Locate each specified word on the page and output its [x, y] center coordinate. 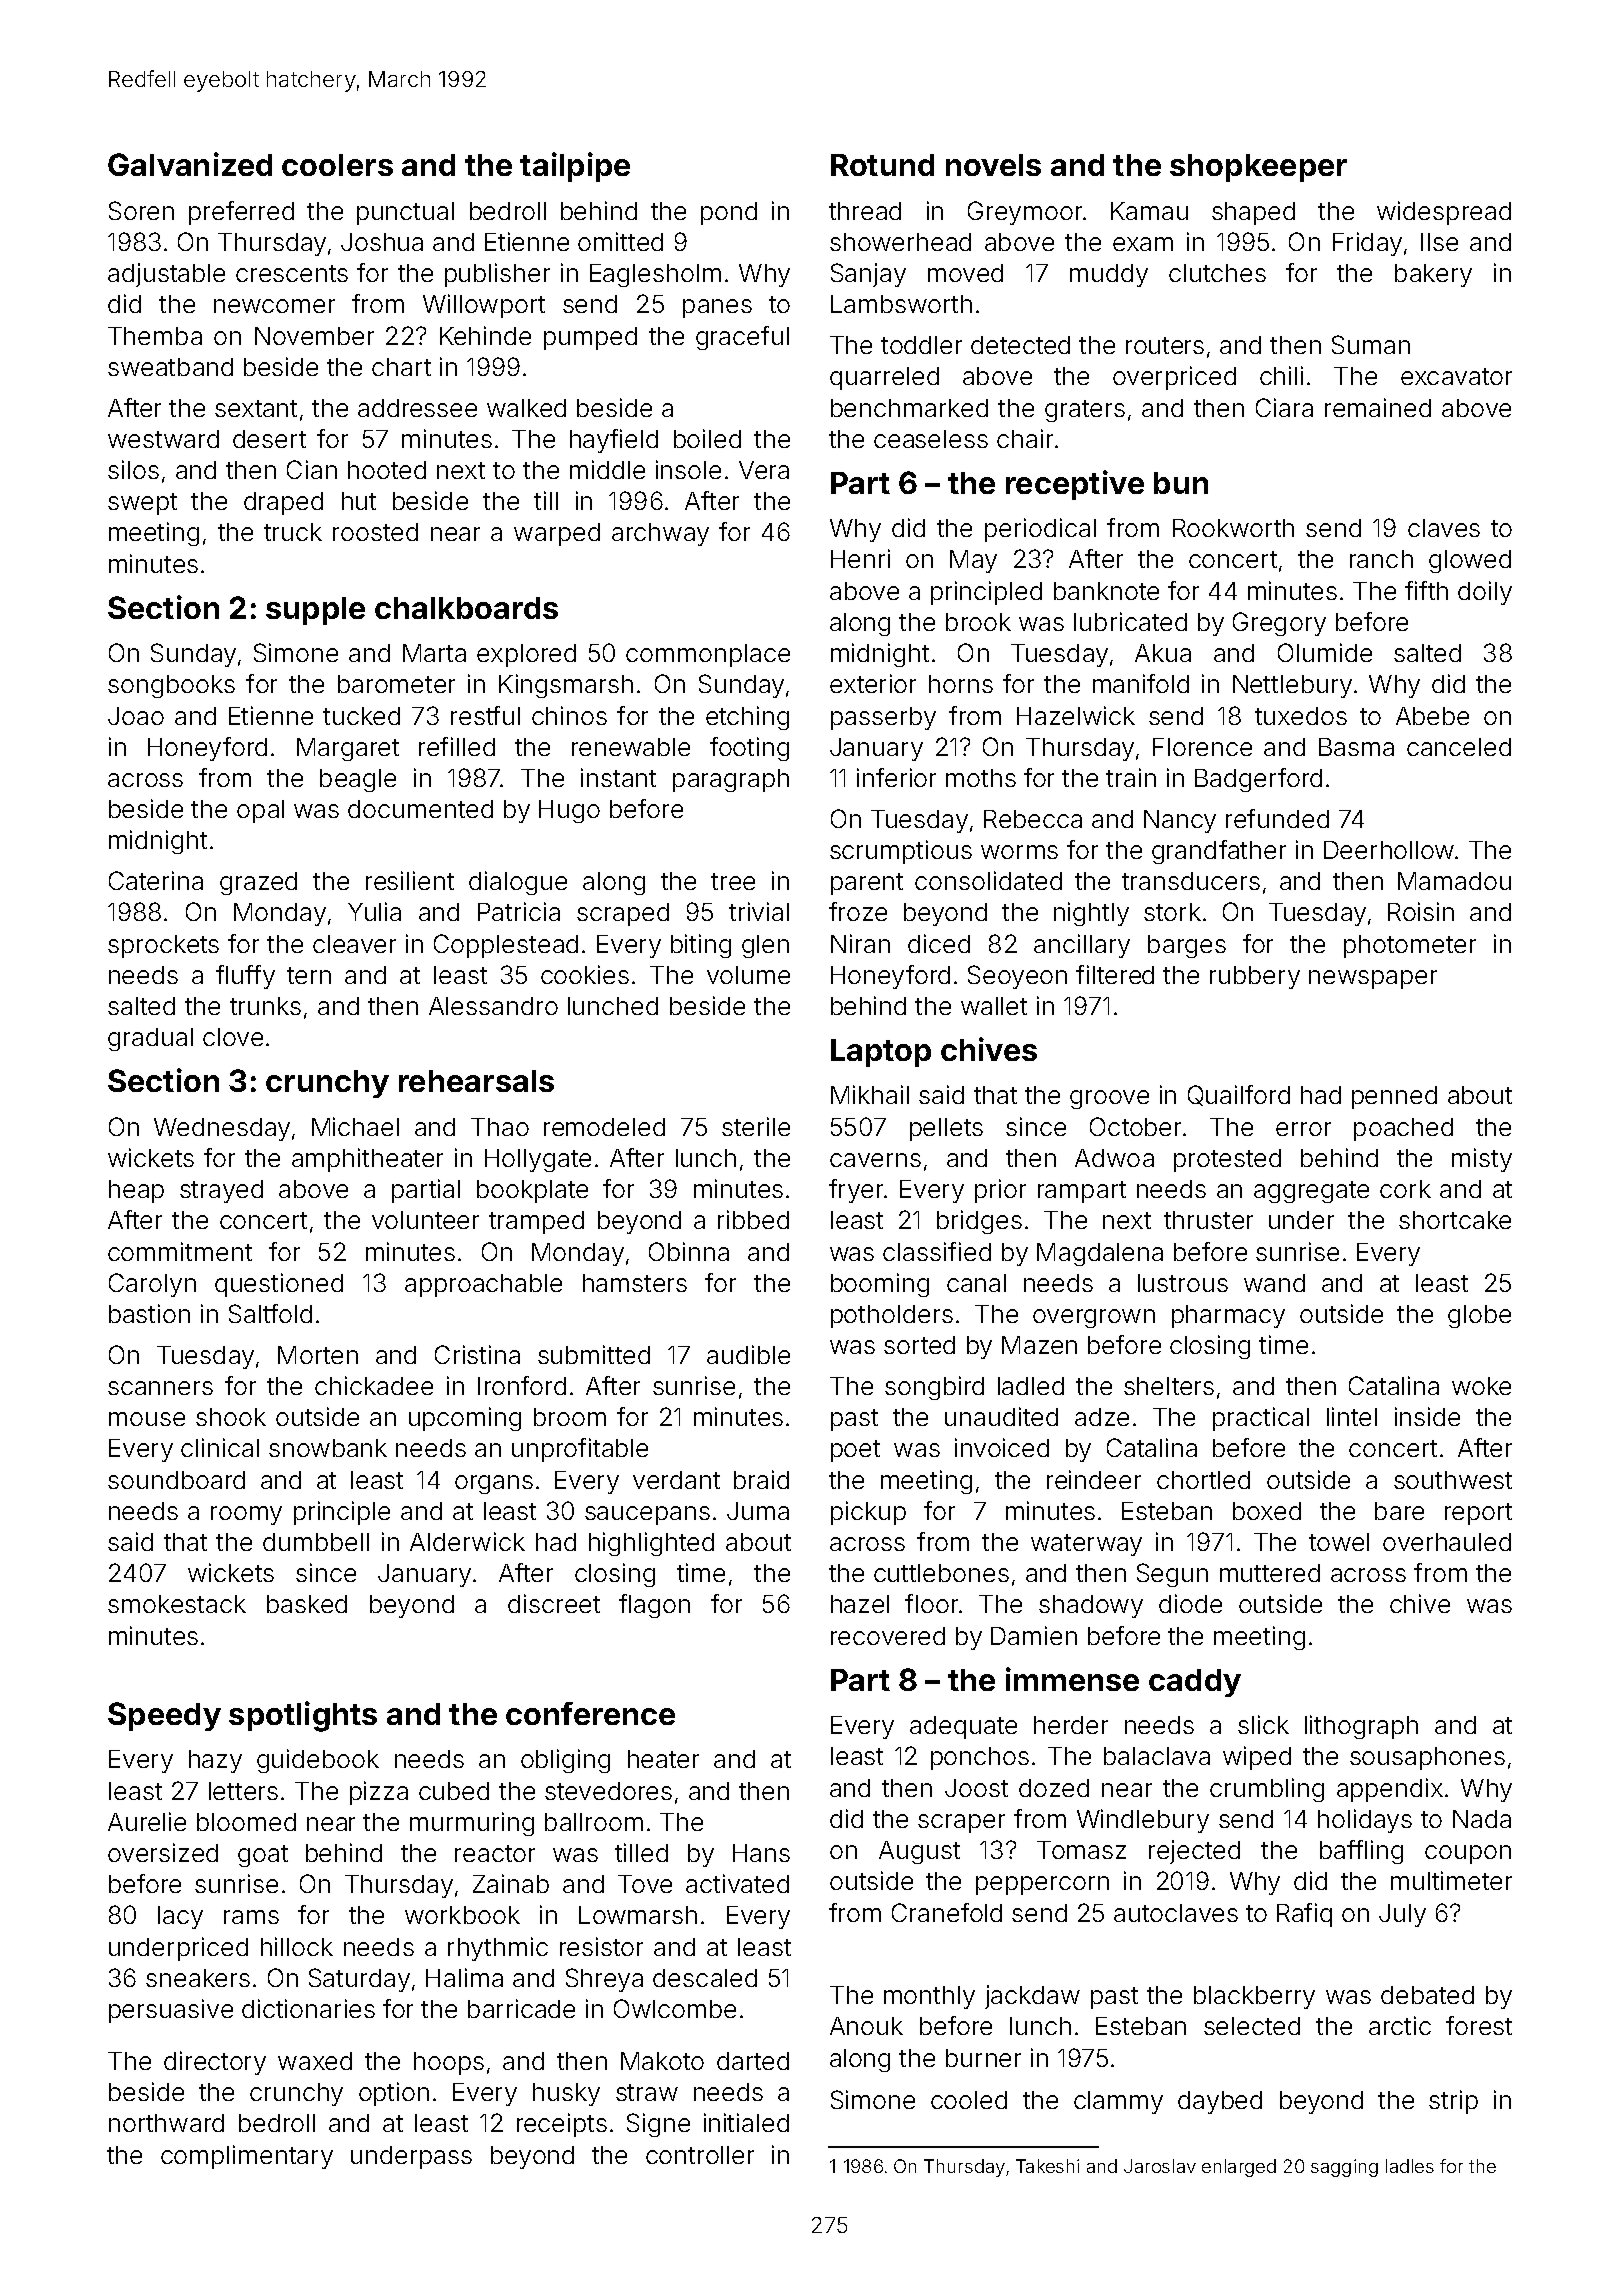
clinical [220, 1447]
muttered [1270, 1573]
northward [166, 2123]
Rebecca [1033, 819]
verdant [676, 1480]
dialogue [518, 883]
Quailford [1239, 1095]
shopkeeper [1258, 168]
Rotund [882, 165]
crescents [292, 273]
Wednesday [222, 1129]
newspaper [1373, 979]
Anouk [866, 2026]
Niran [860, 943]
